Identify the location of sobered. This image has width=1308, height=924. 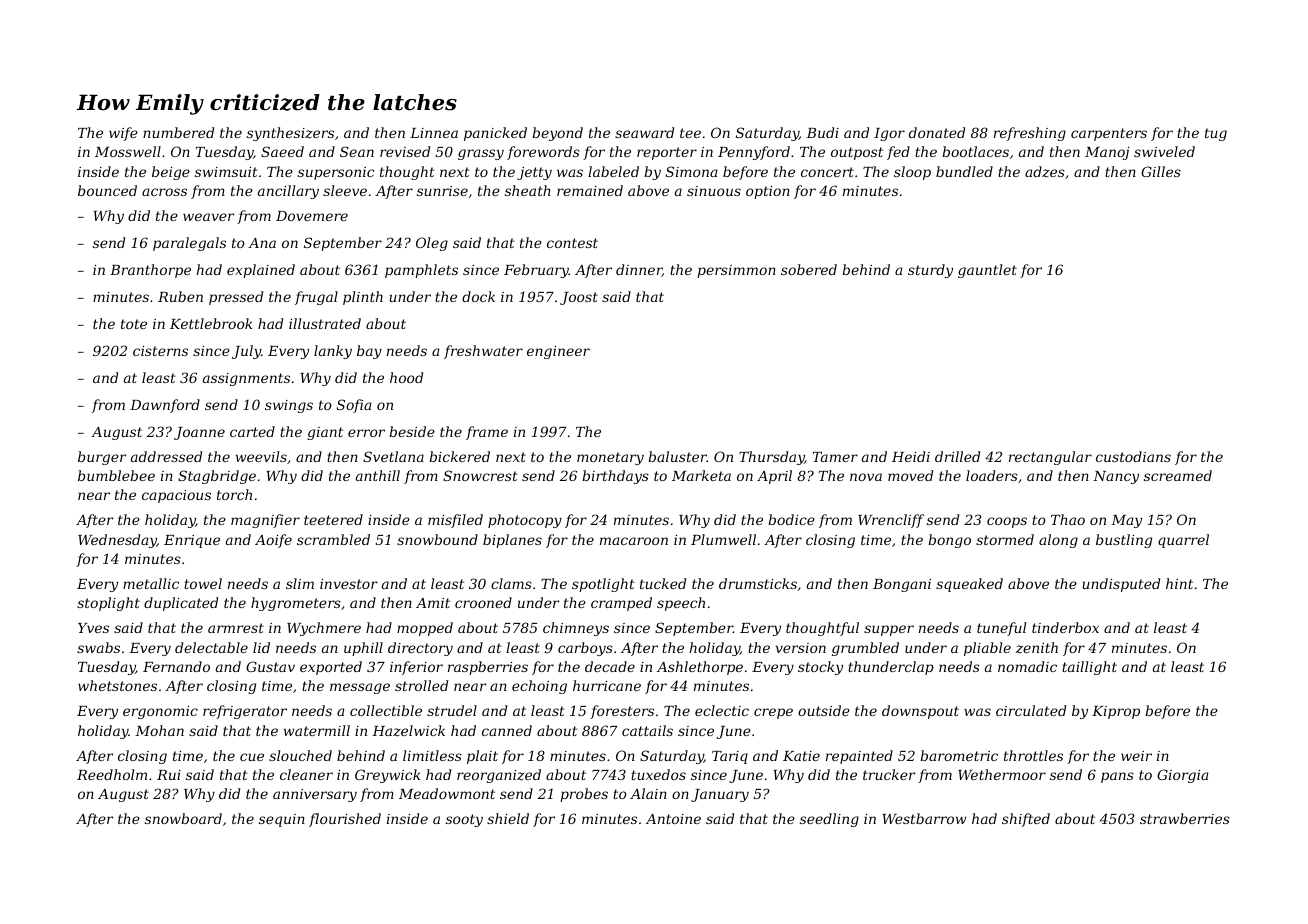
(809, 269).
